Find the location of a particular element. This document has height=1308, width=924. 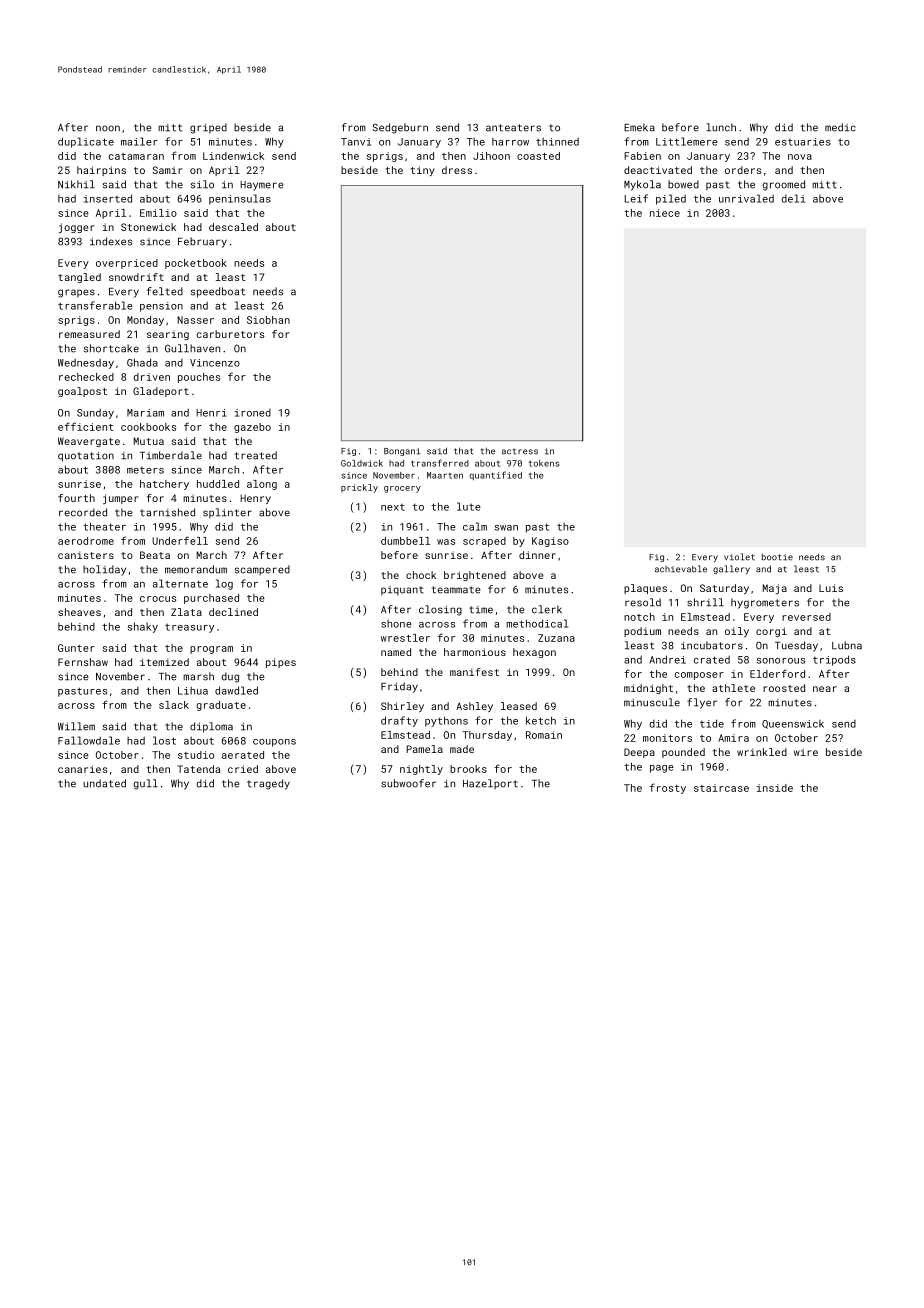

speedboat is located at coordinates (218, 292).
